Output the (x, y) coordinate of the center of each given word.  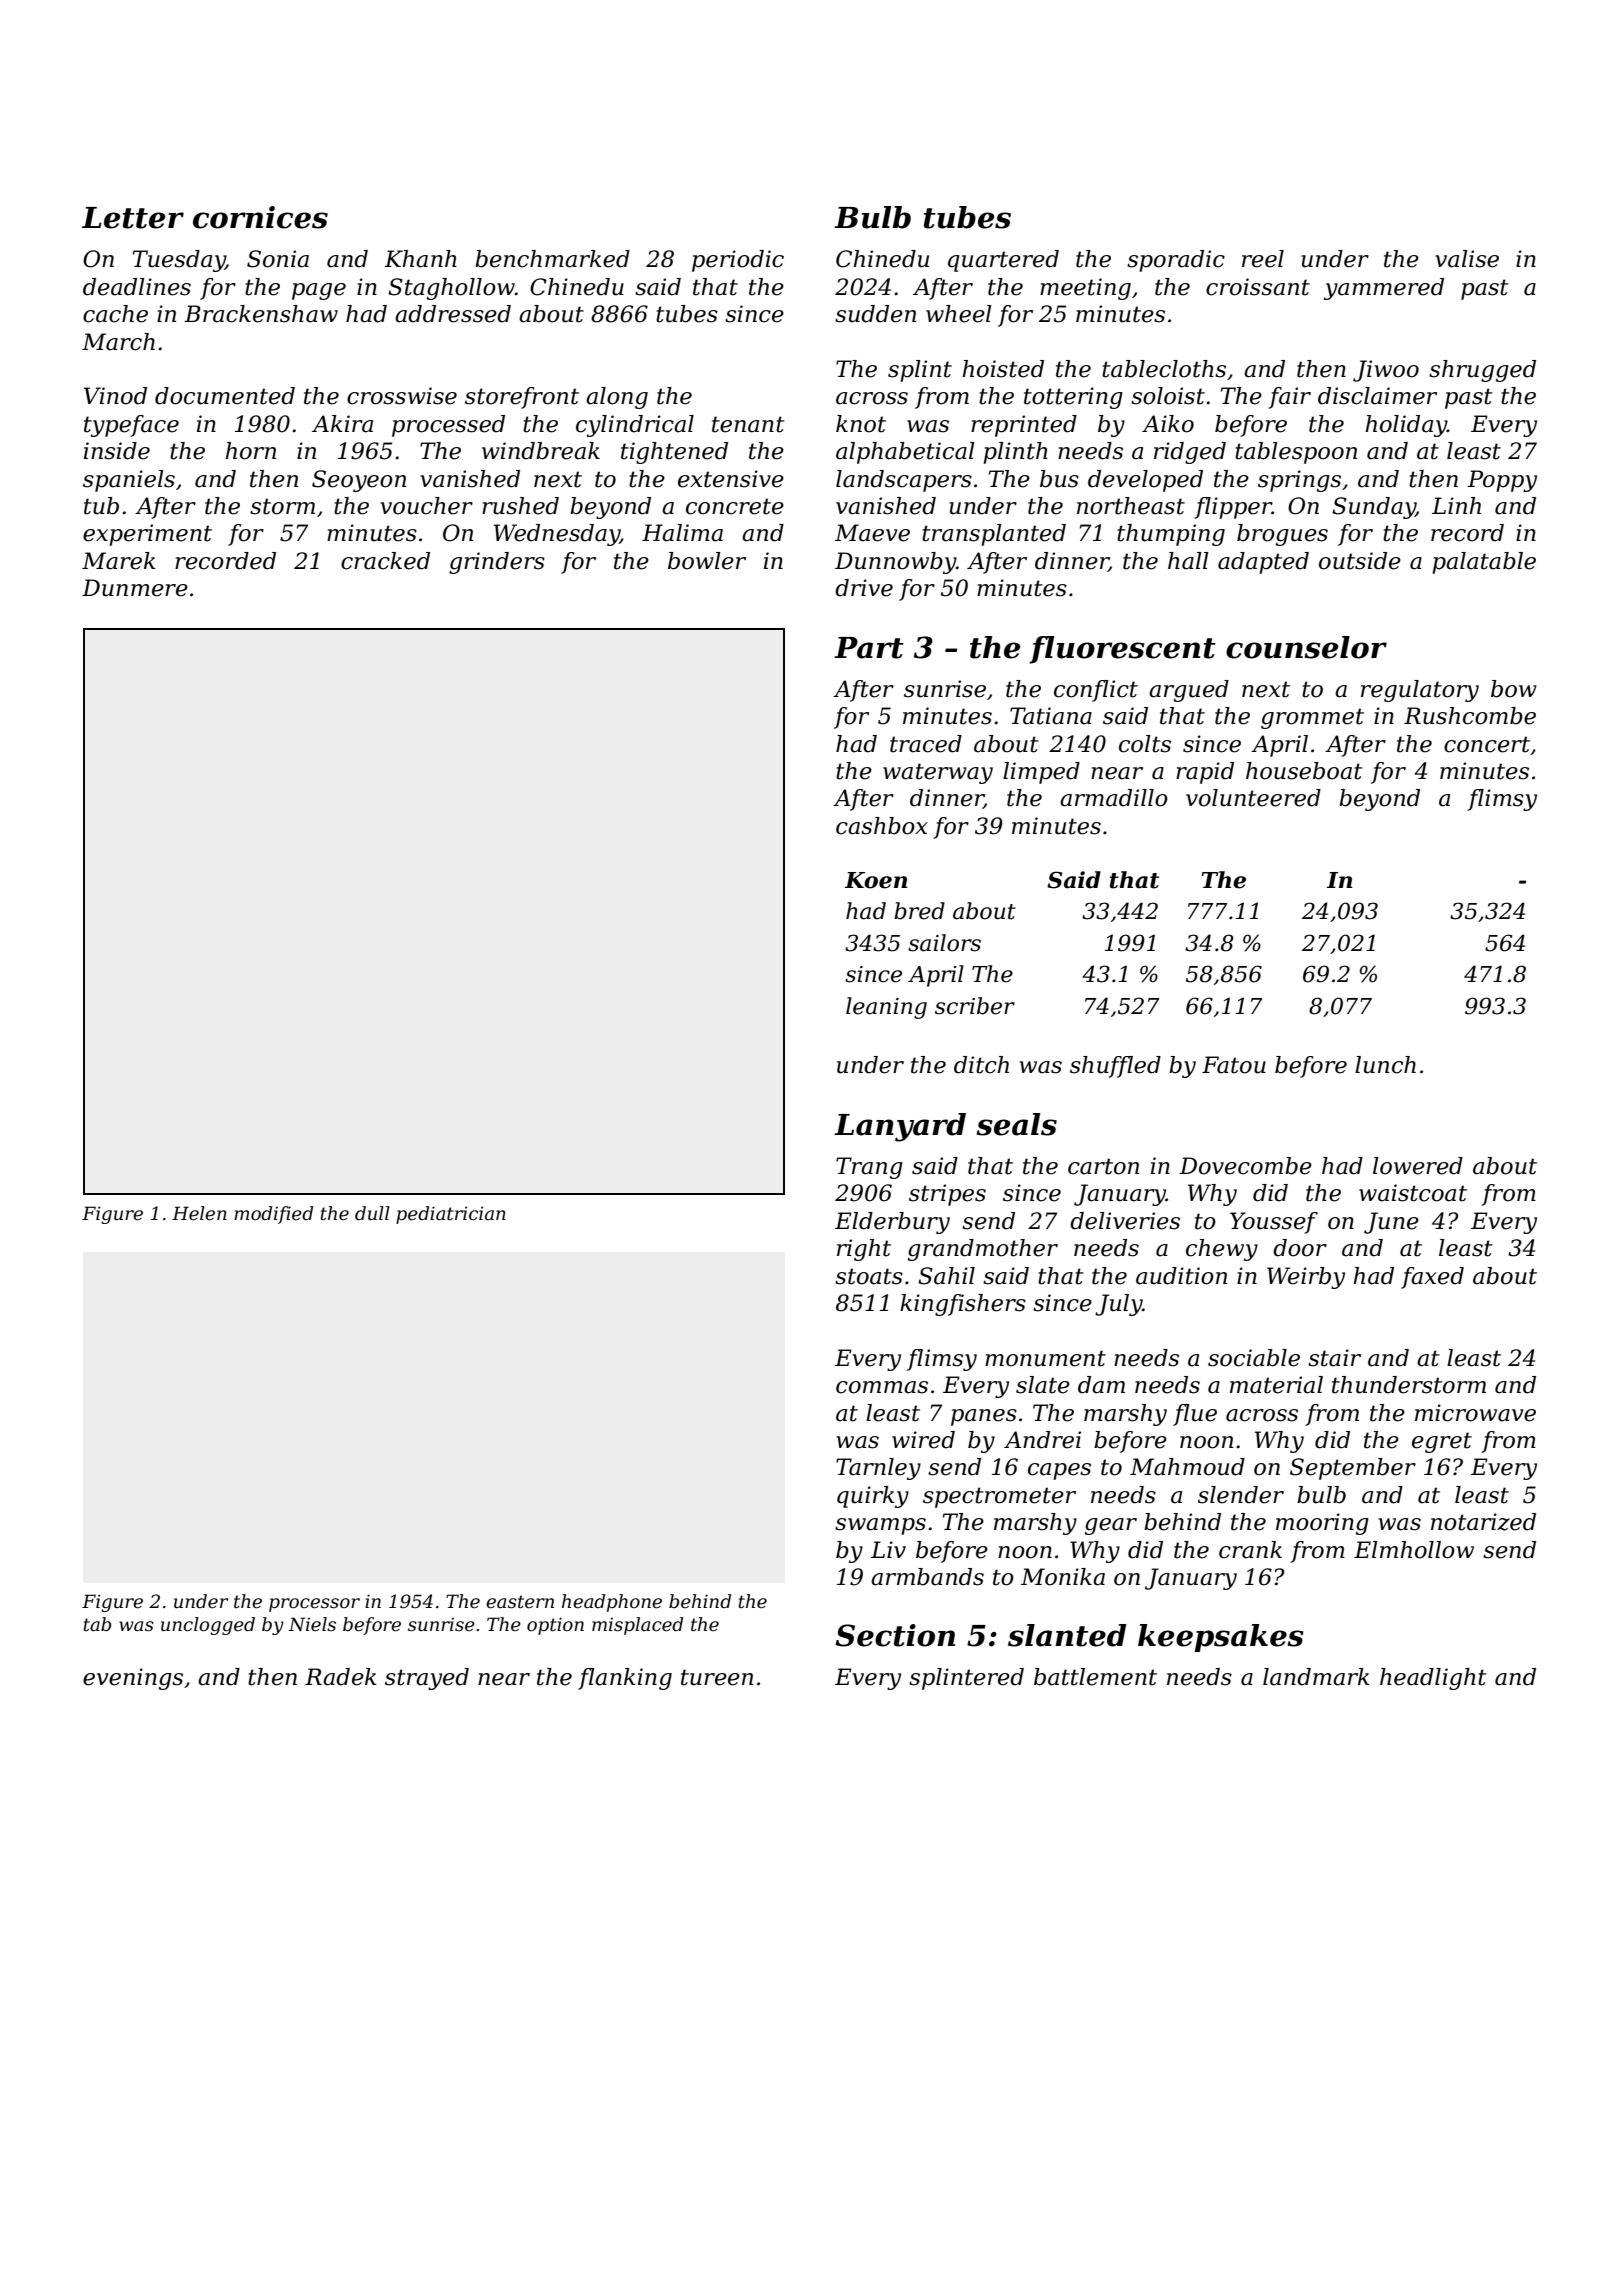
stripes (947, 1195)
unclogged (208, 1626)
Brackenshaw (261, 314)
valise (1467, 259)
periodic (738, 261)
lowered (1418, 1166)
